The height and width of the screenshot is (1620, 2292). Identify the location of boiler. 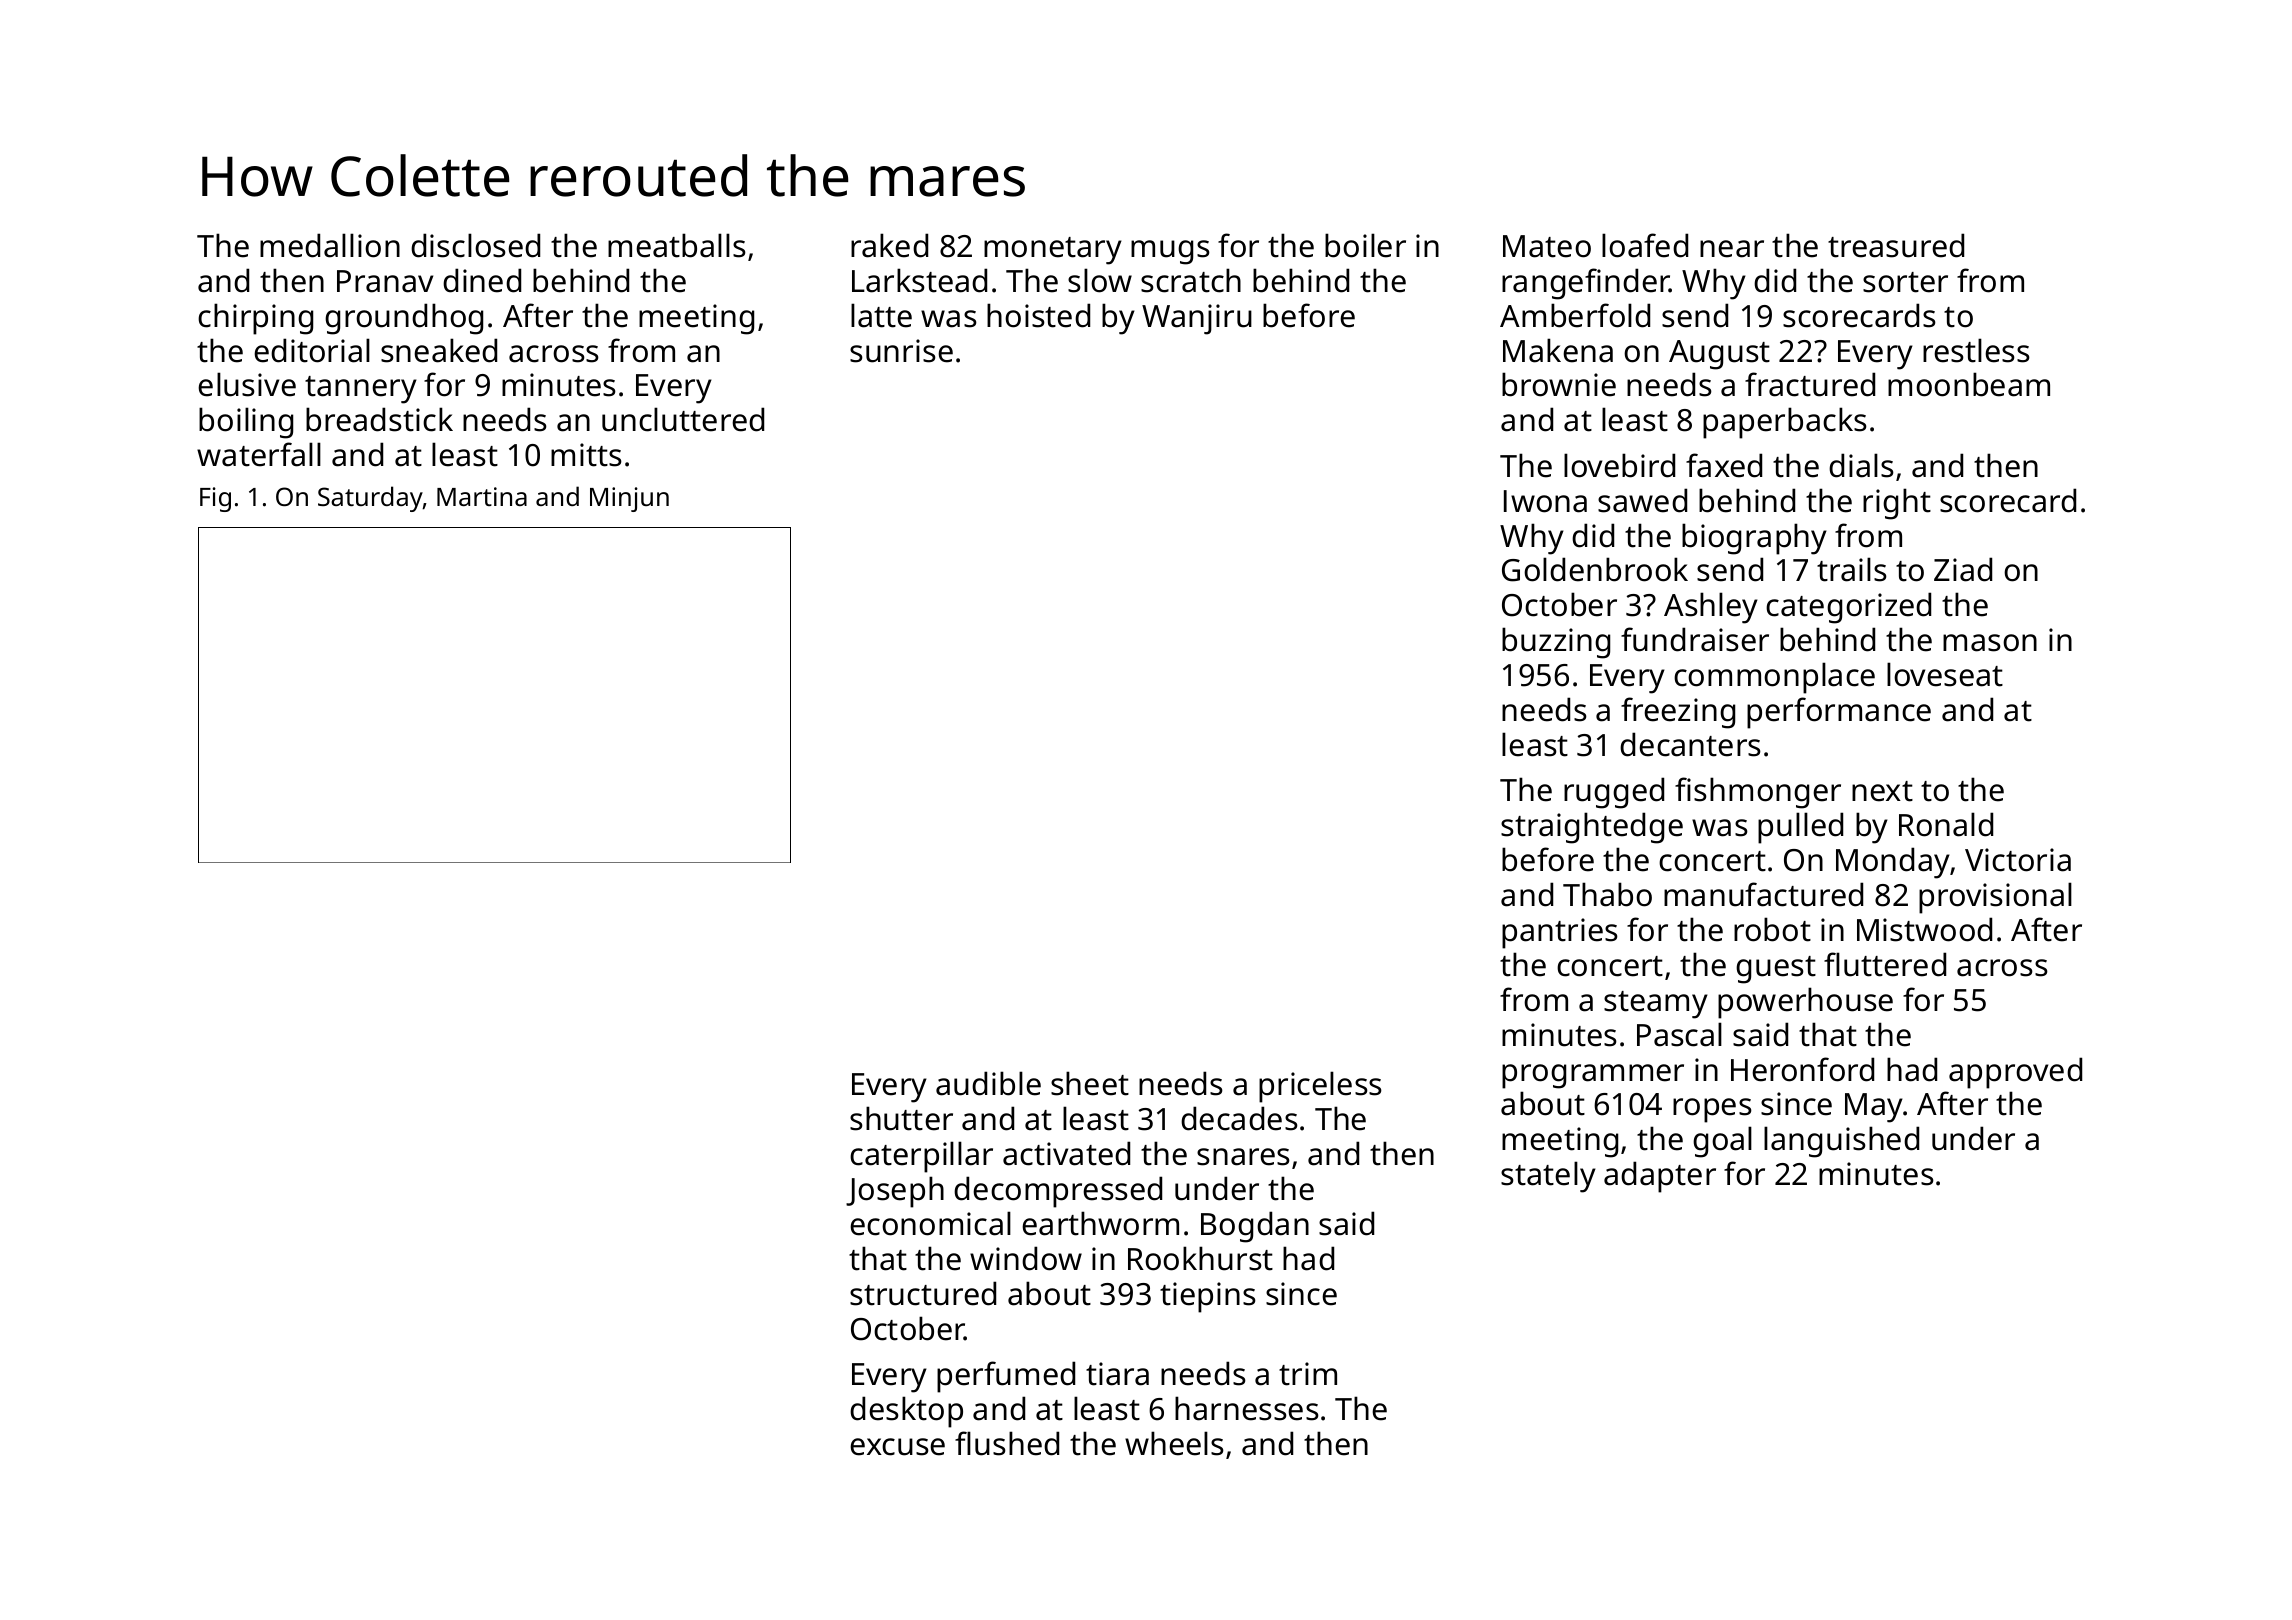
(1365, 245).
